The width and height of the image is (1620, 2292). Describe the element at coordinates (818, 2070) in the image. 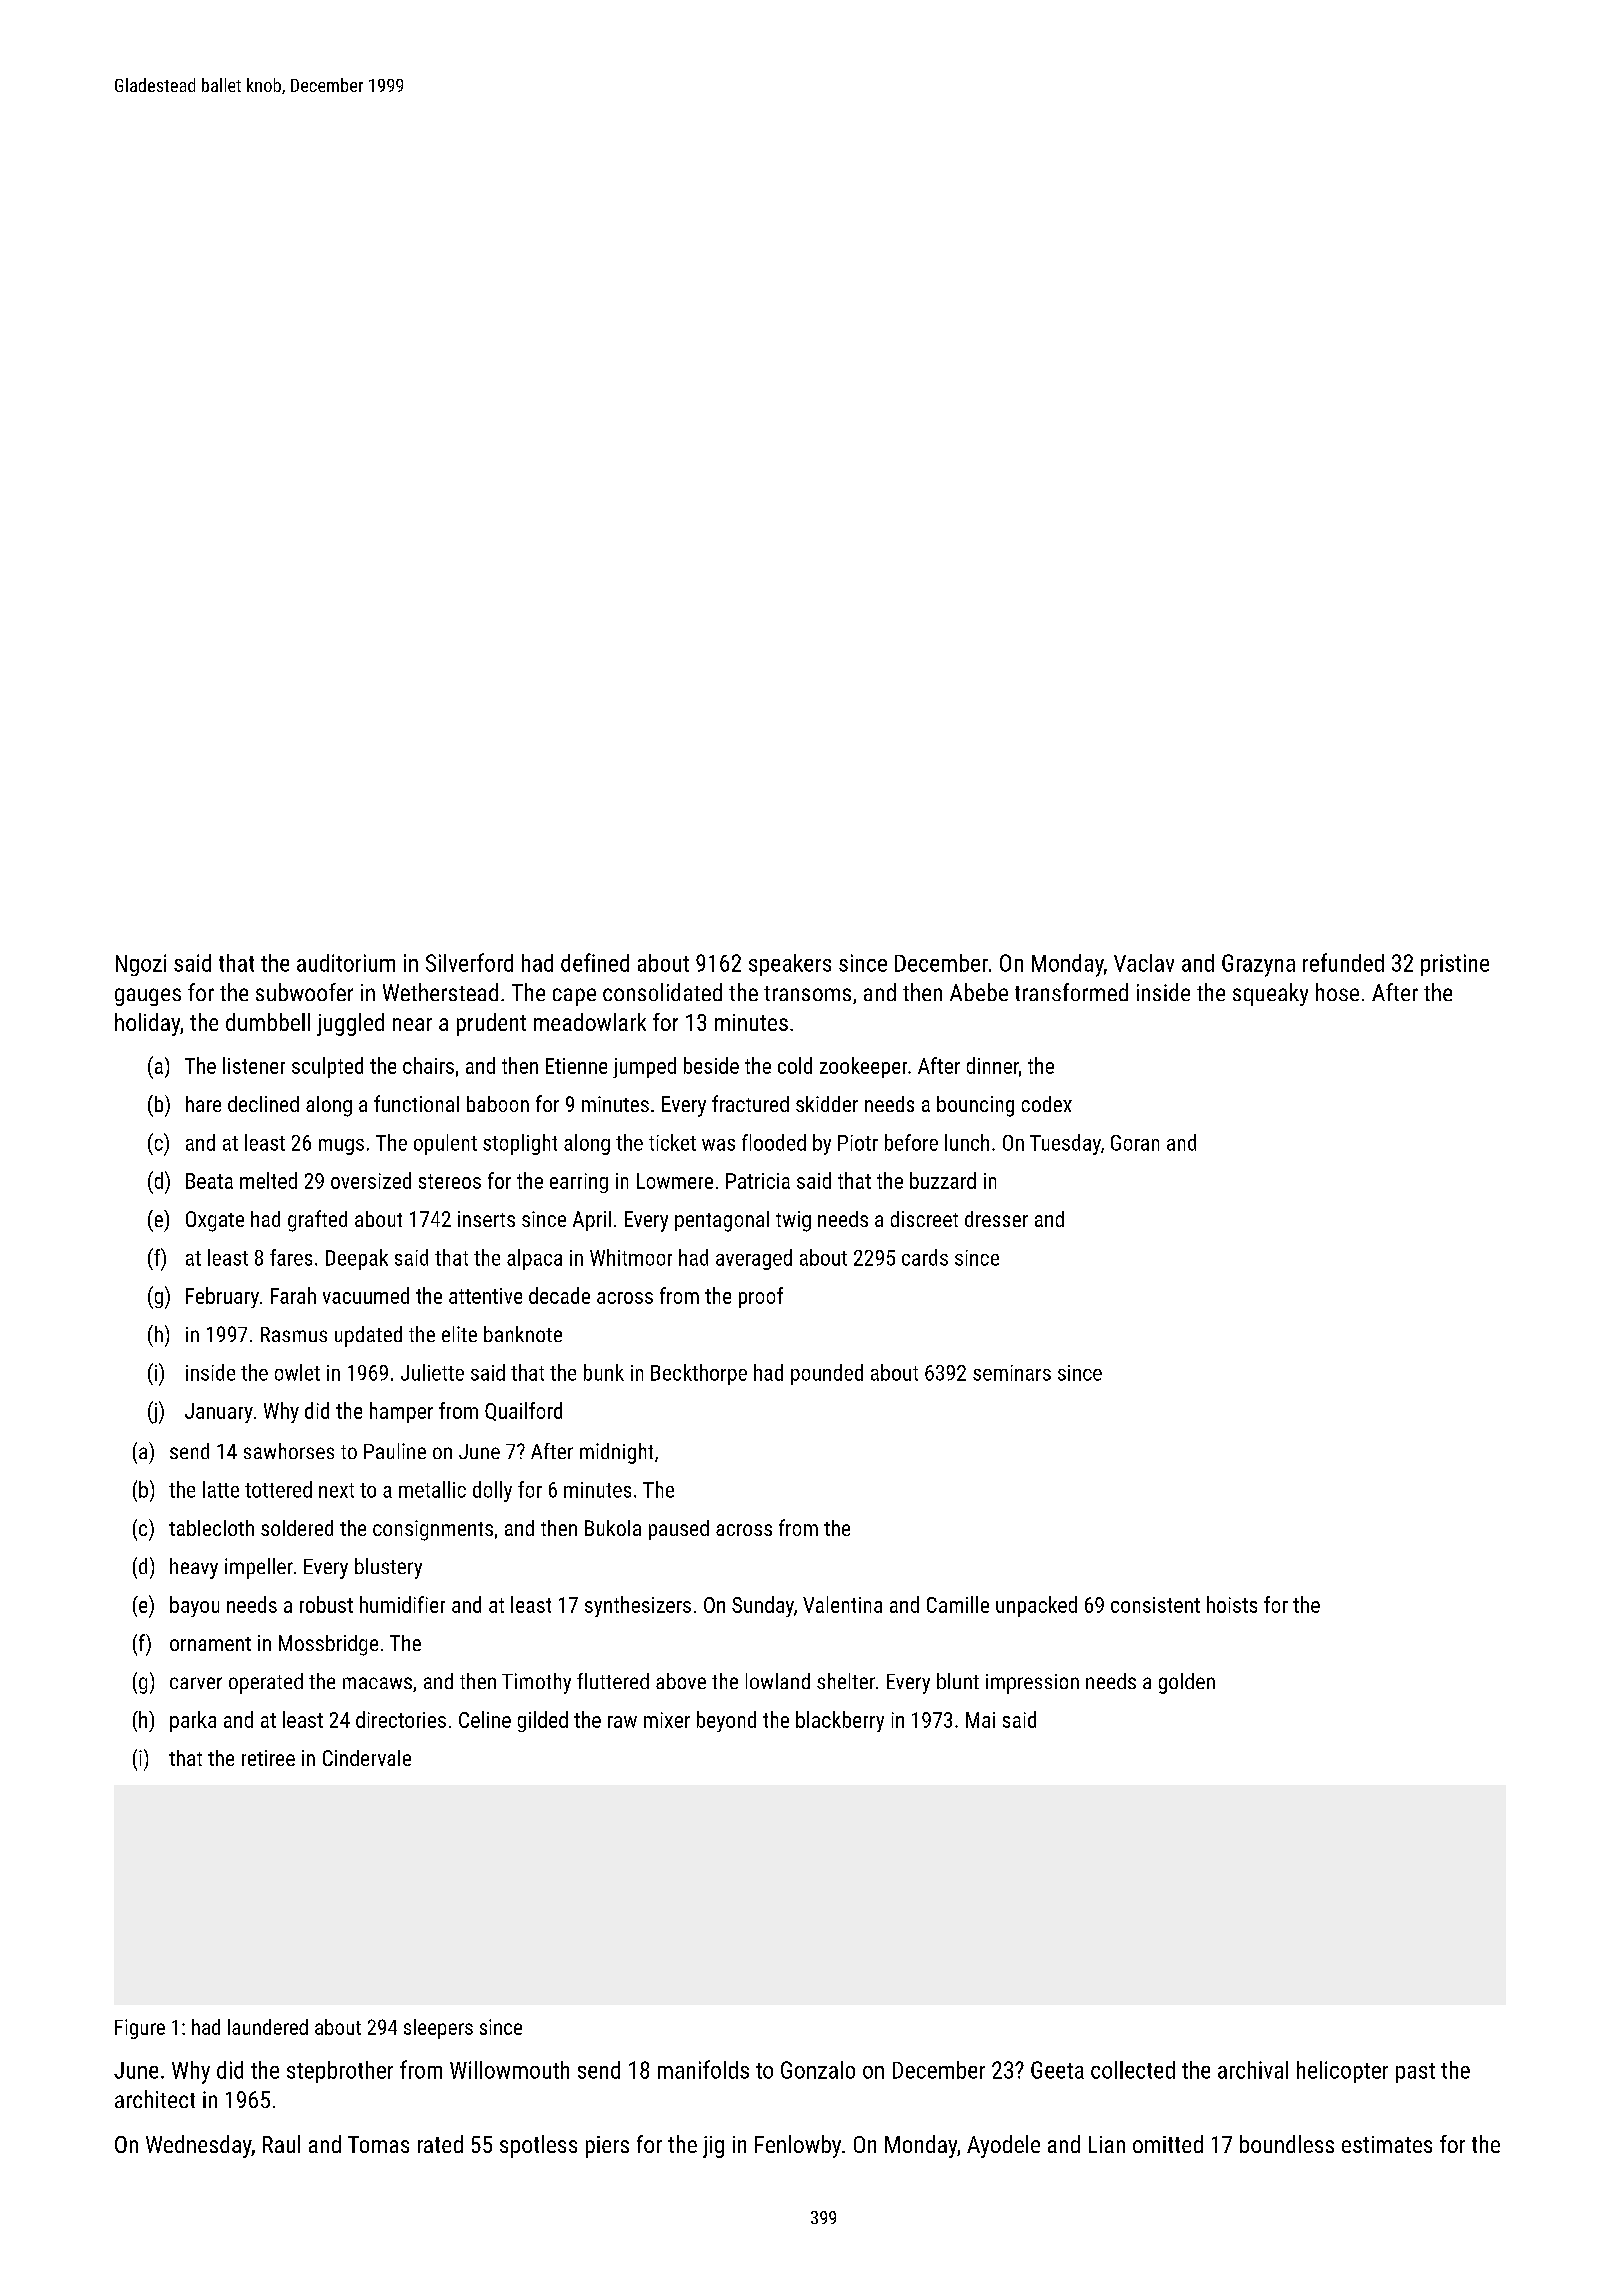

I see `Gonzalo` at that location.
